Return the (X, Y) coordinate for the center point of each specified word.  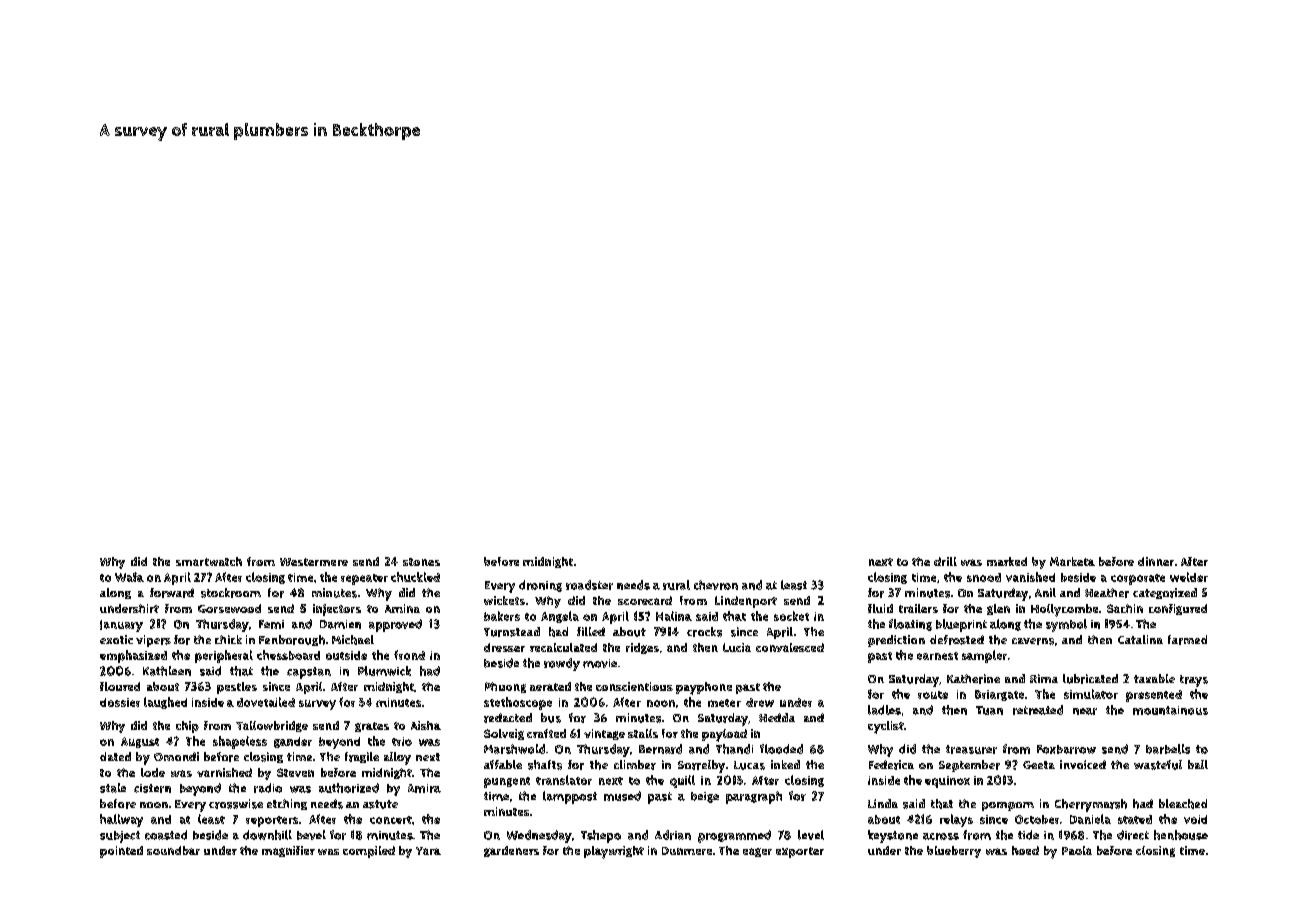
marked (1007, 561)
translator (564, 780)
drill (945, 561)
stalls (643, 733)
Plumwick (384, 671)
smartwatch (209, 561)
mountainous (1170, 710)
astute (380, 804)
